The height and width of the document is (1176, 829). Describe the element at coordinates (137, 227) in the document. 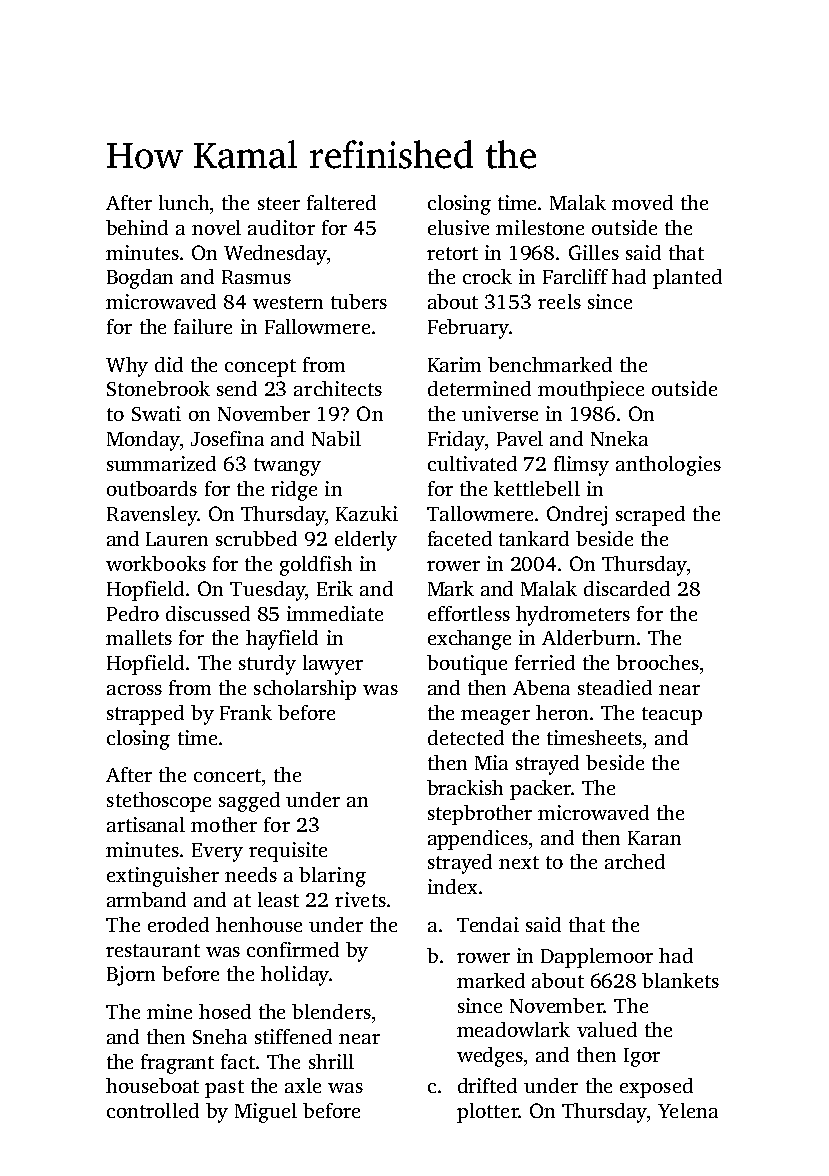

I see `behind` at that location.
